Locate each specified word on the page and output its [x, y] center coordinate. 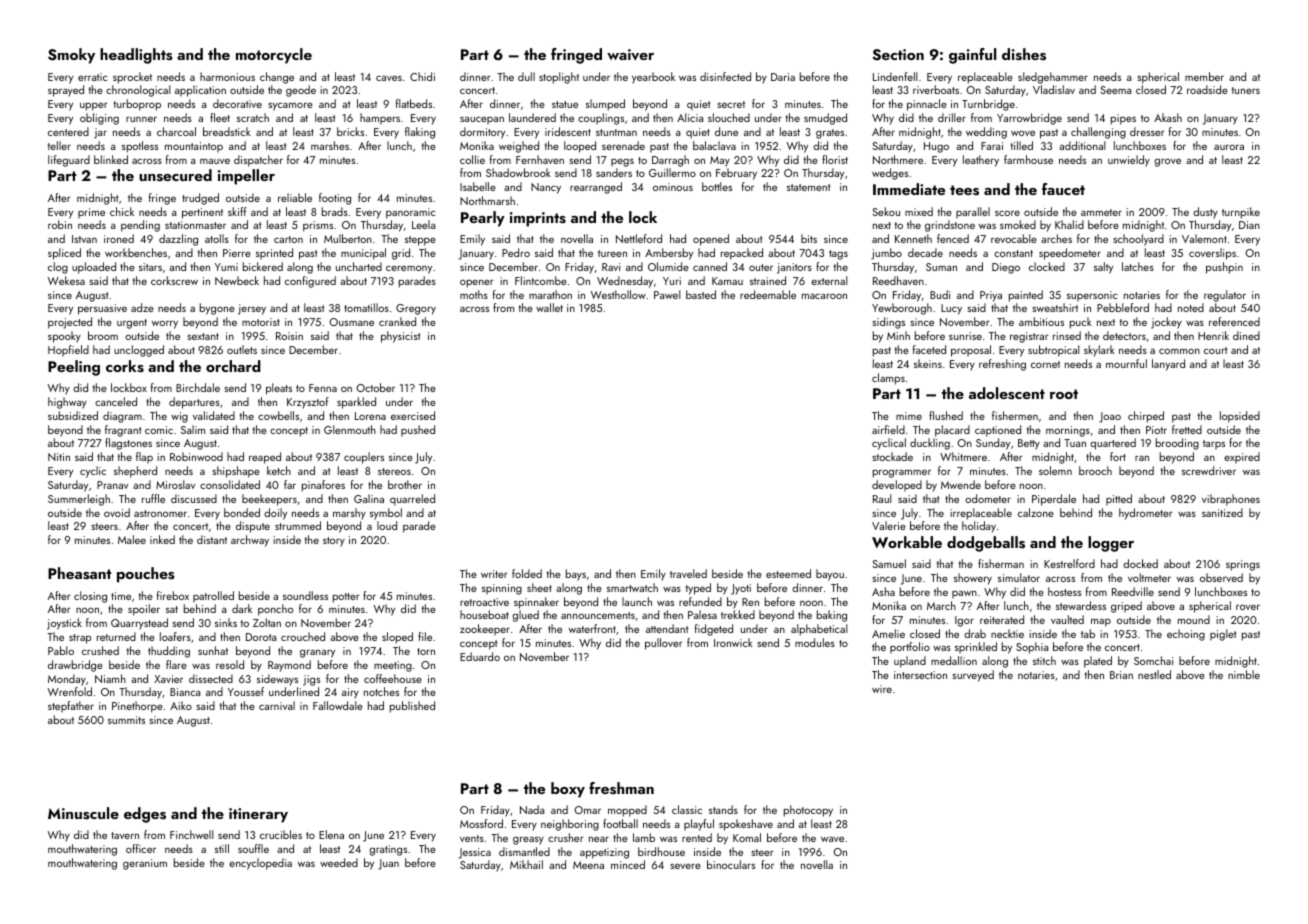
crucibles [281, 834]
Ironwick [733, 642]
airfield [888, 429]
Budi [940, 294]
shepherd [135, 472]
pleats [279, 389]
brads [335, 211]
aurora [1229, 147]
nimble [1244, 674]
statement [809, 187]
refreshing [1002, 365]
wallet [549, 307]
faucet [1063, 189]
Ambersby [669, 254]
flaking [420, 133]
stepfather [71, 706]
